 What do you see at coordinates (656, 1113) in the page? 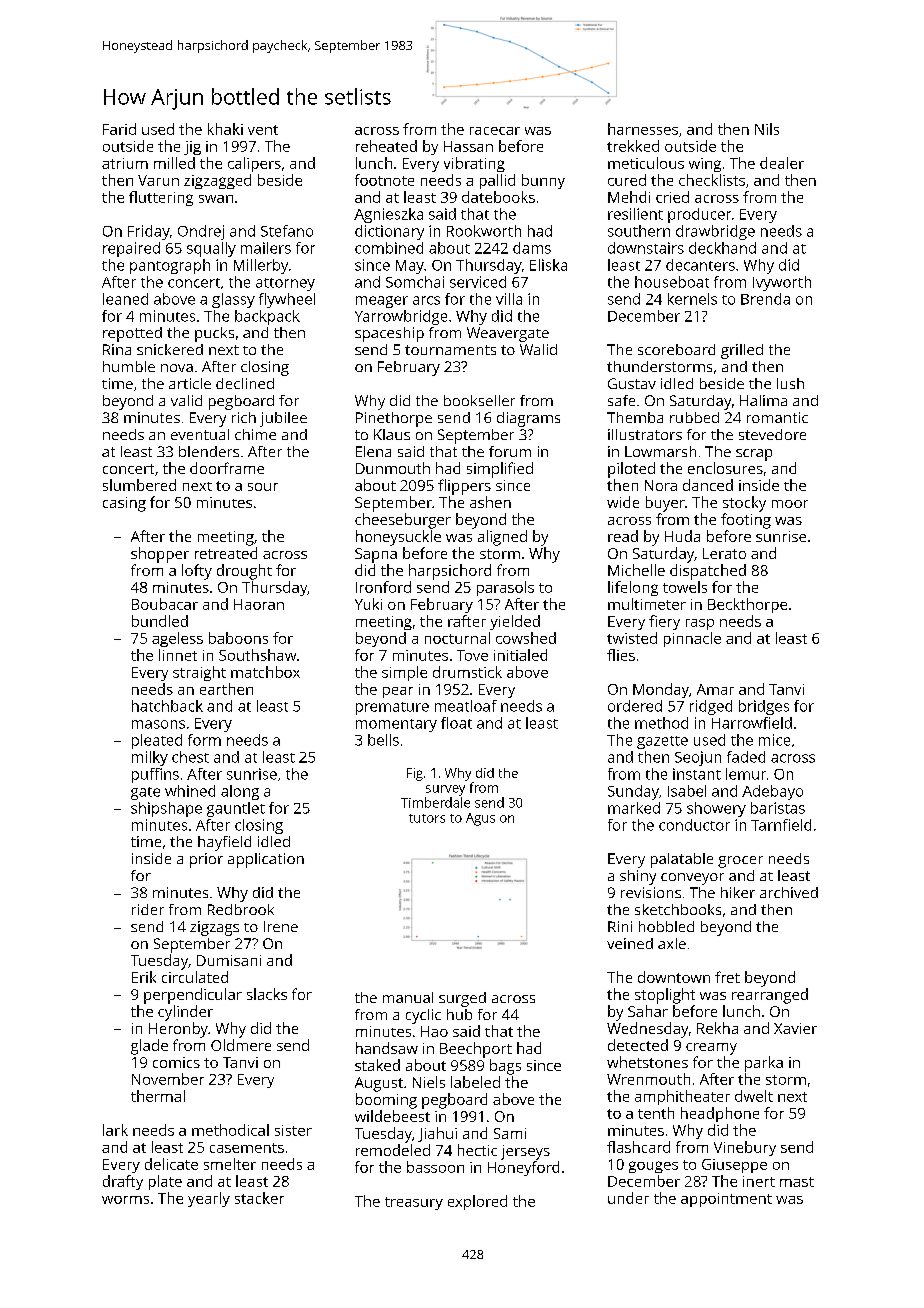
I see `tenth` at bounding box center [656, 1113].
